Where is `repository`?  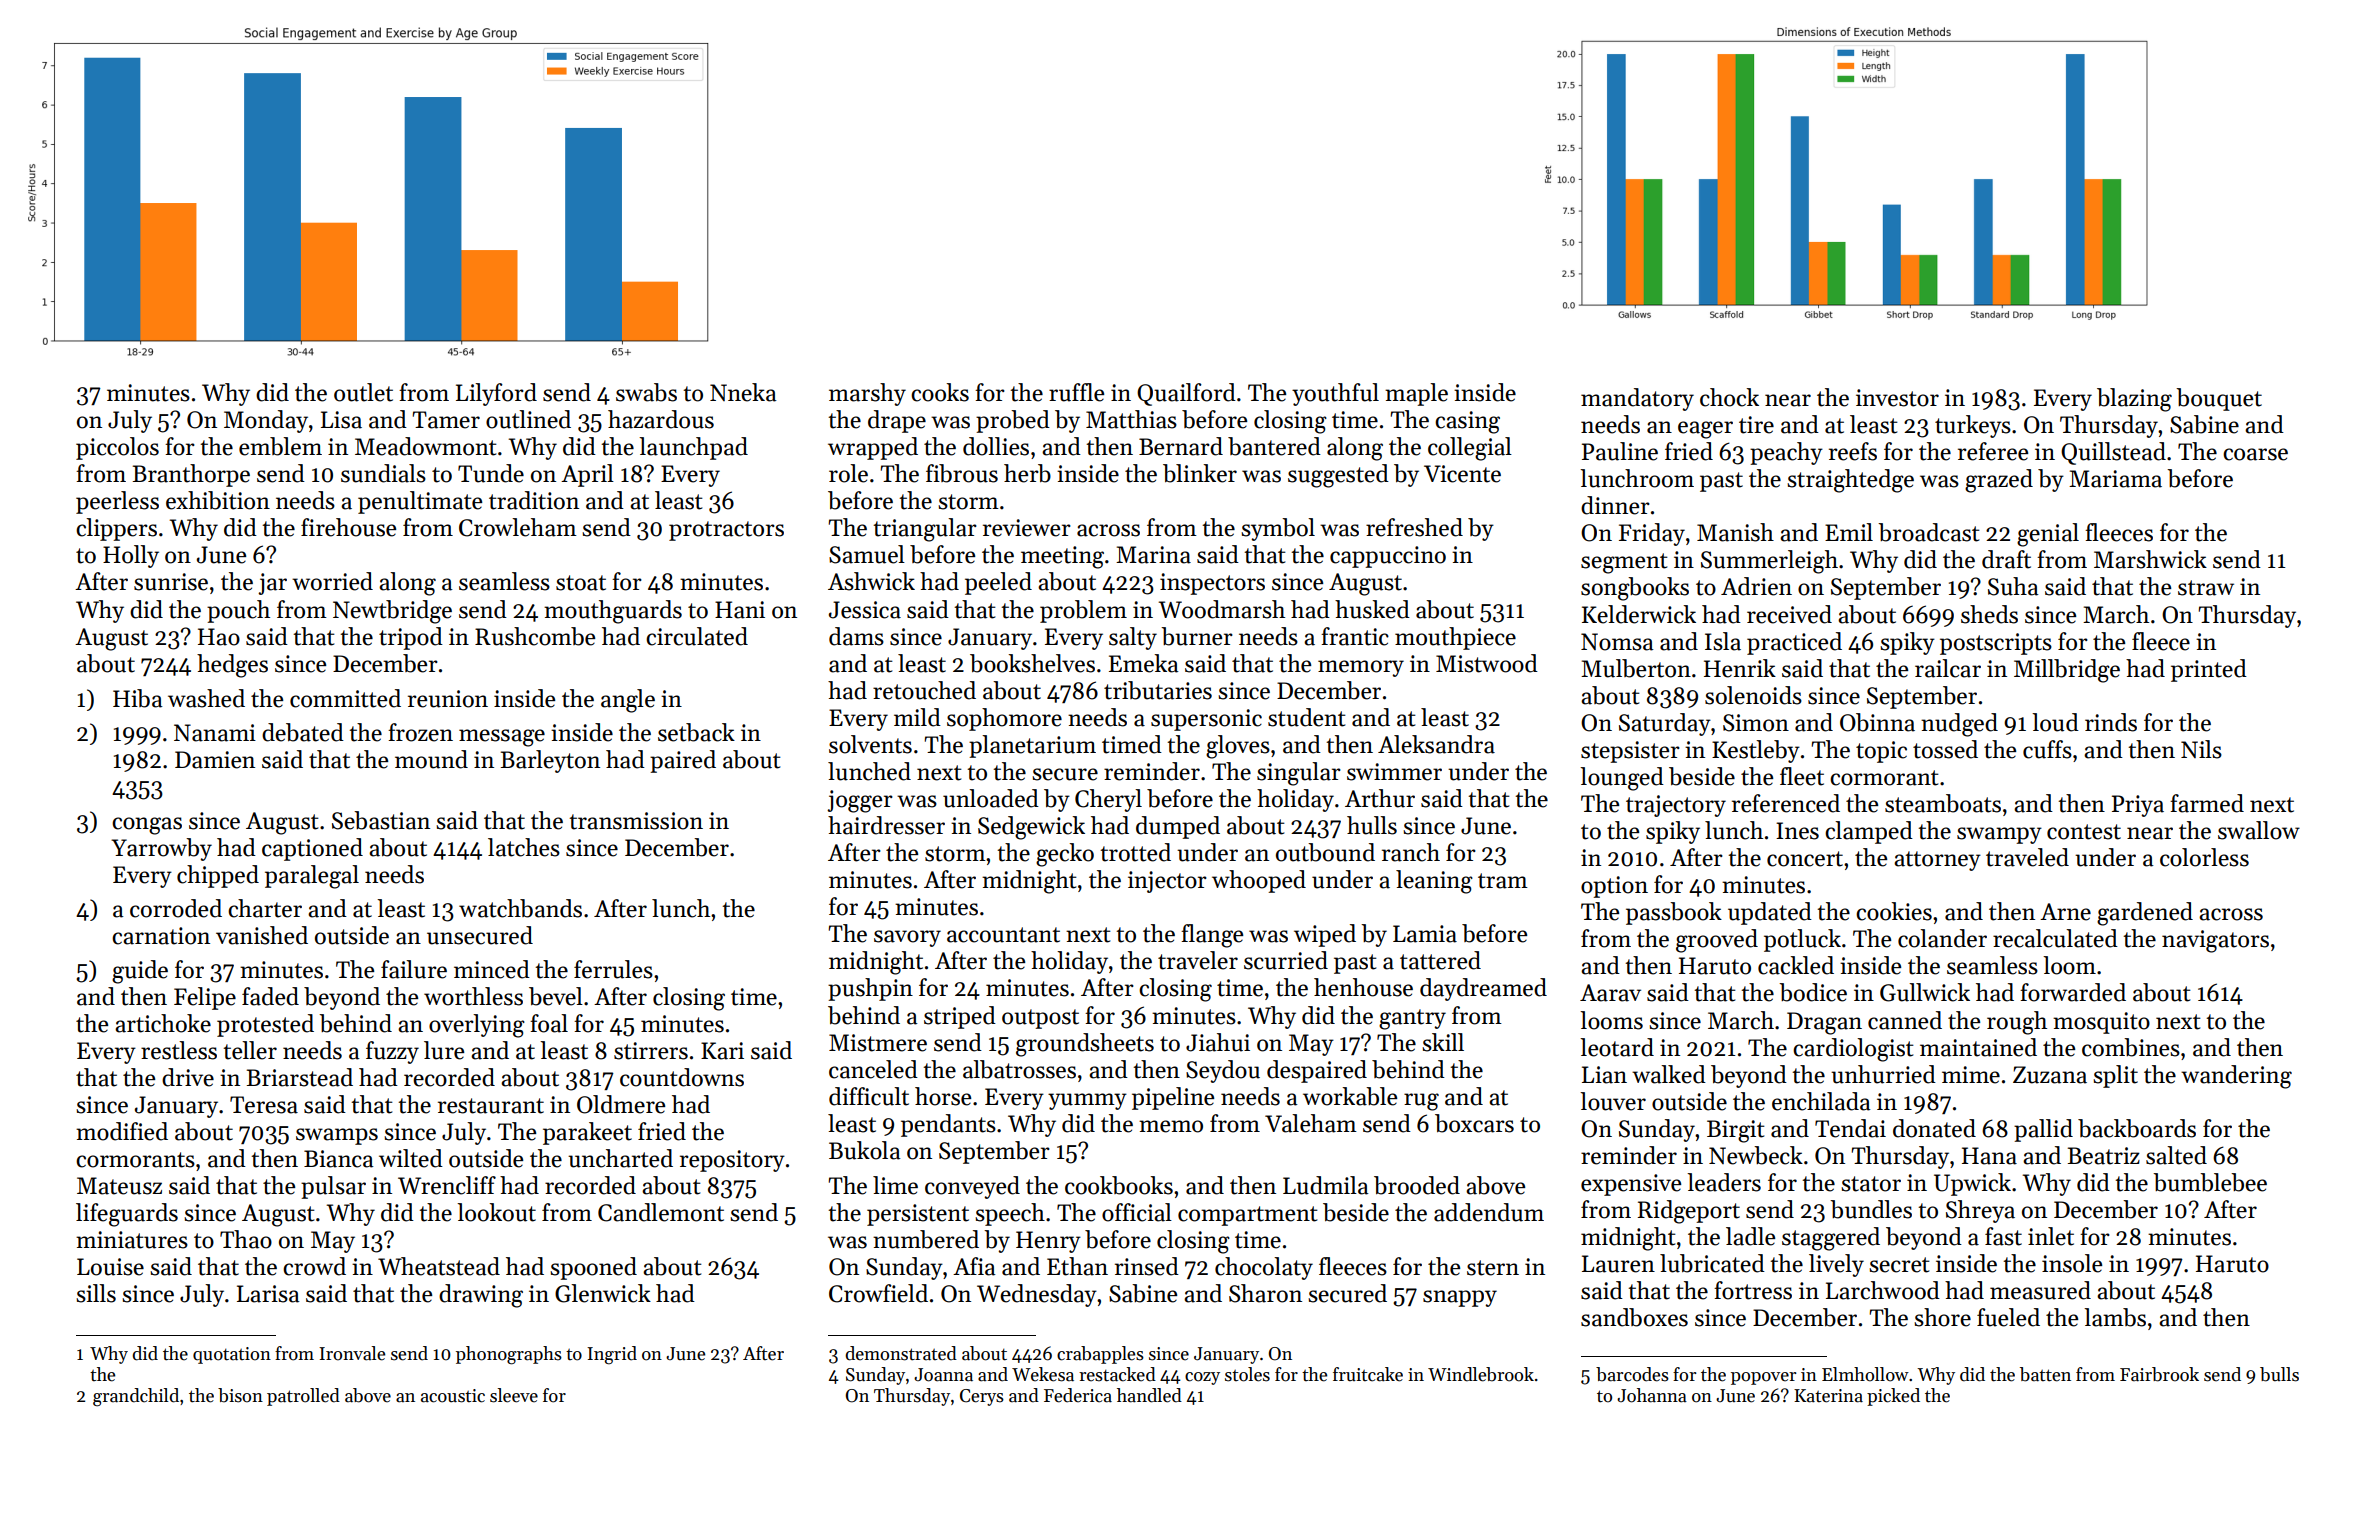 repository is located at coordinates (732, 1161).
